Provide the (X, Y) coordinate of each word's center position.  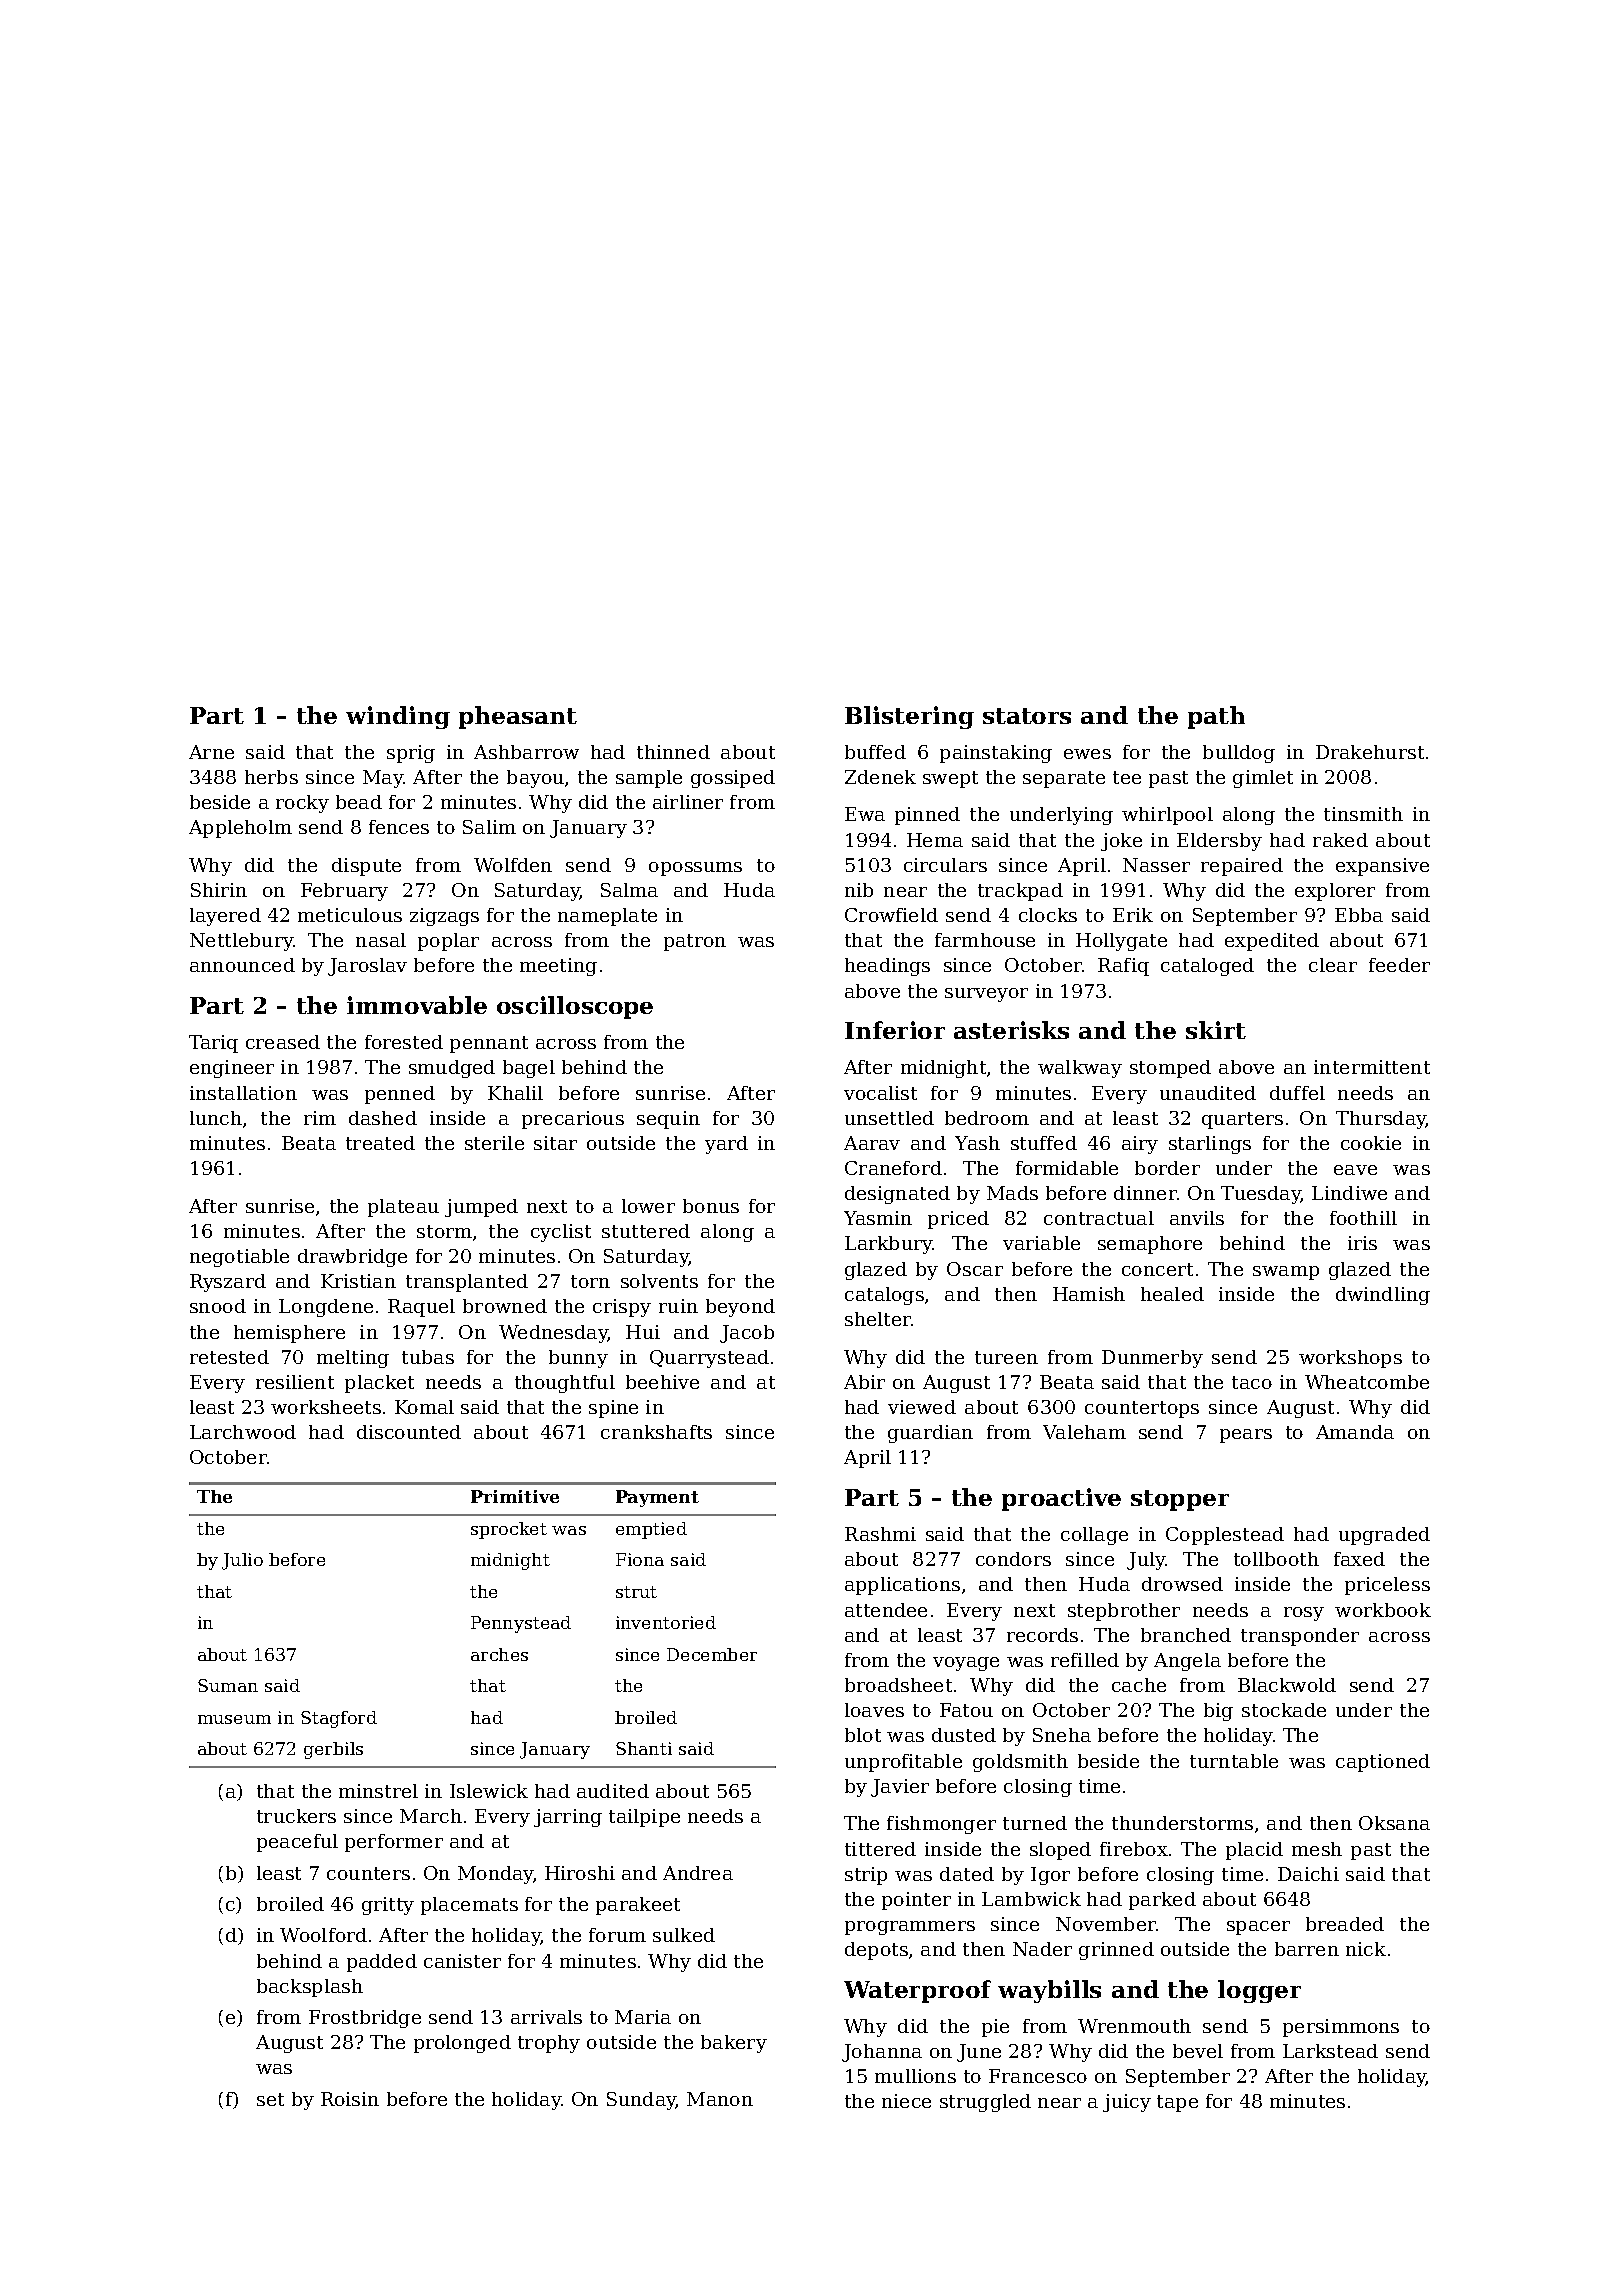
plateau (403, 1208)
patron (695, 942)
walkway (1080, 1069)
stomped (1170, 1069)
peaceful (297, 1843)
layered (225, 917)
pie (995, 2028)
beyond (740, 1308)
